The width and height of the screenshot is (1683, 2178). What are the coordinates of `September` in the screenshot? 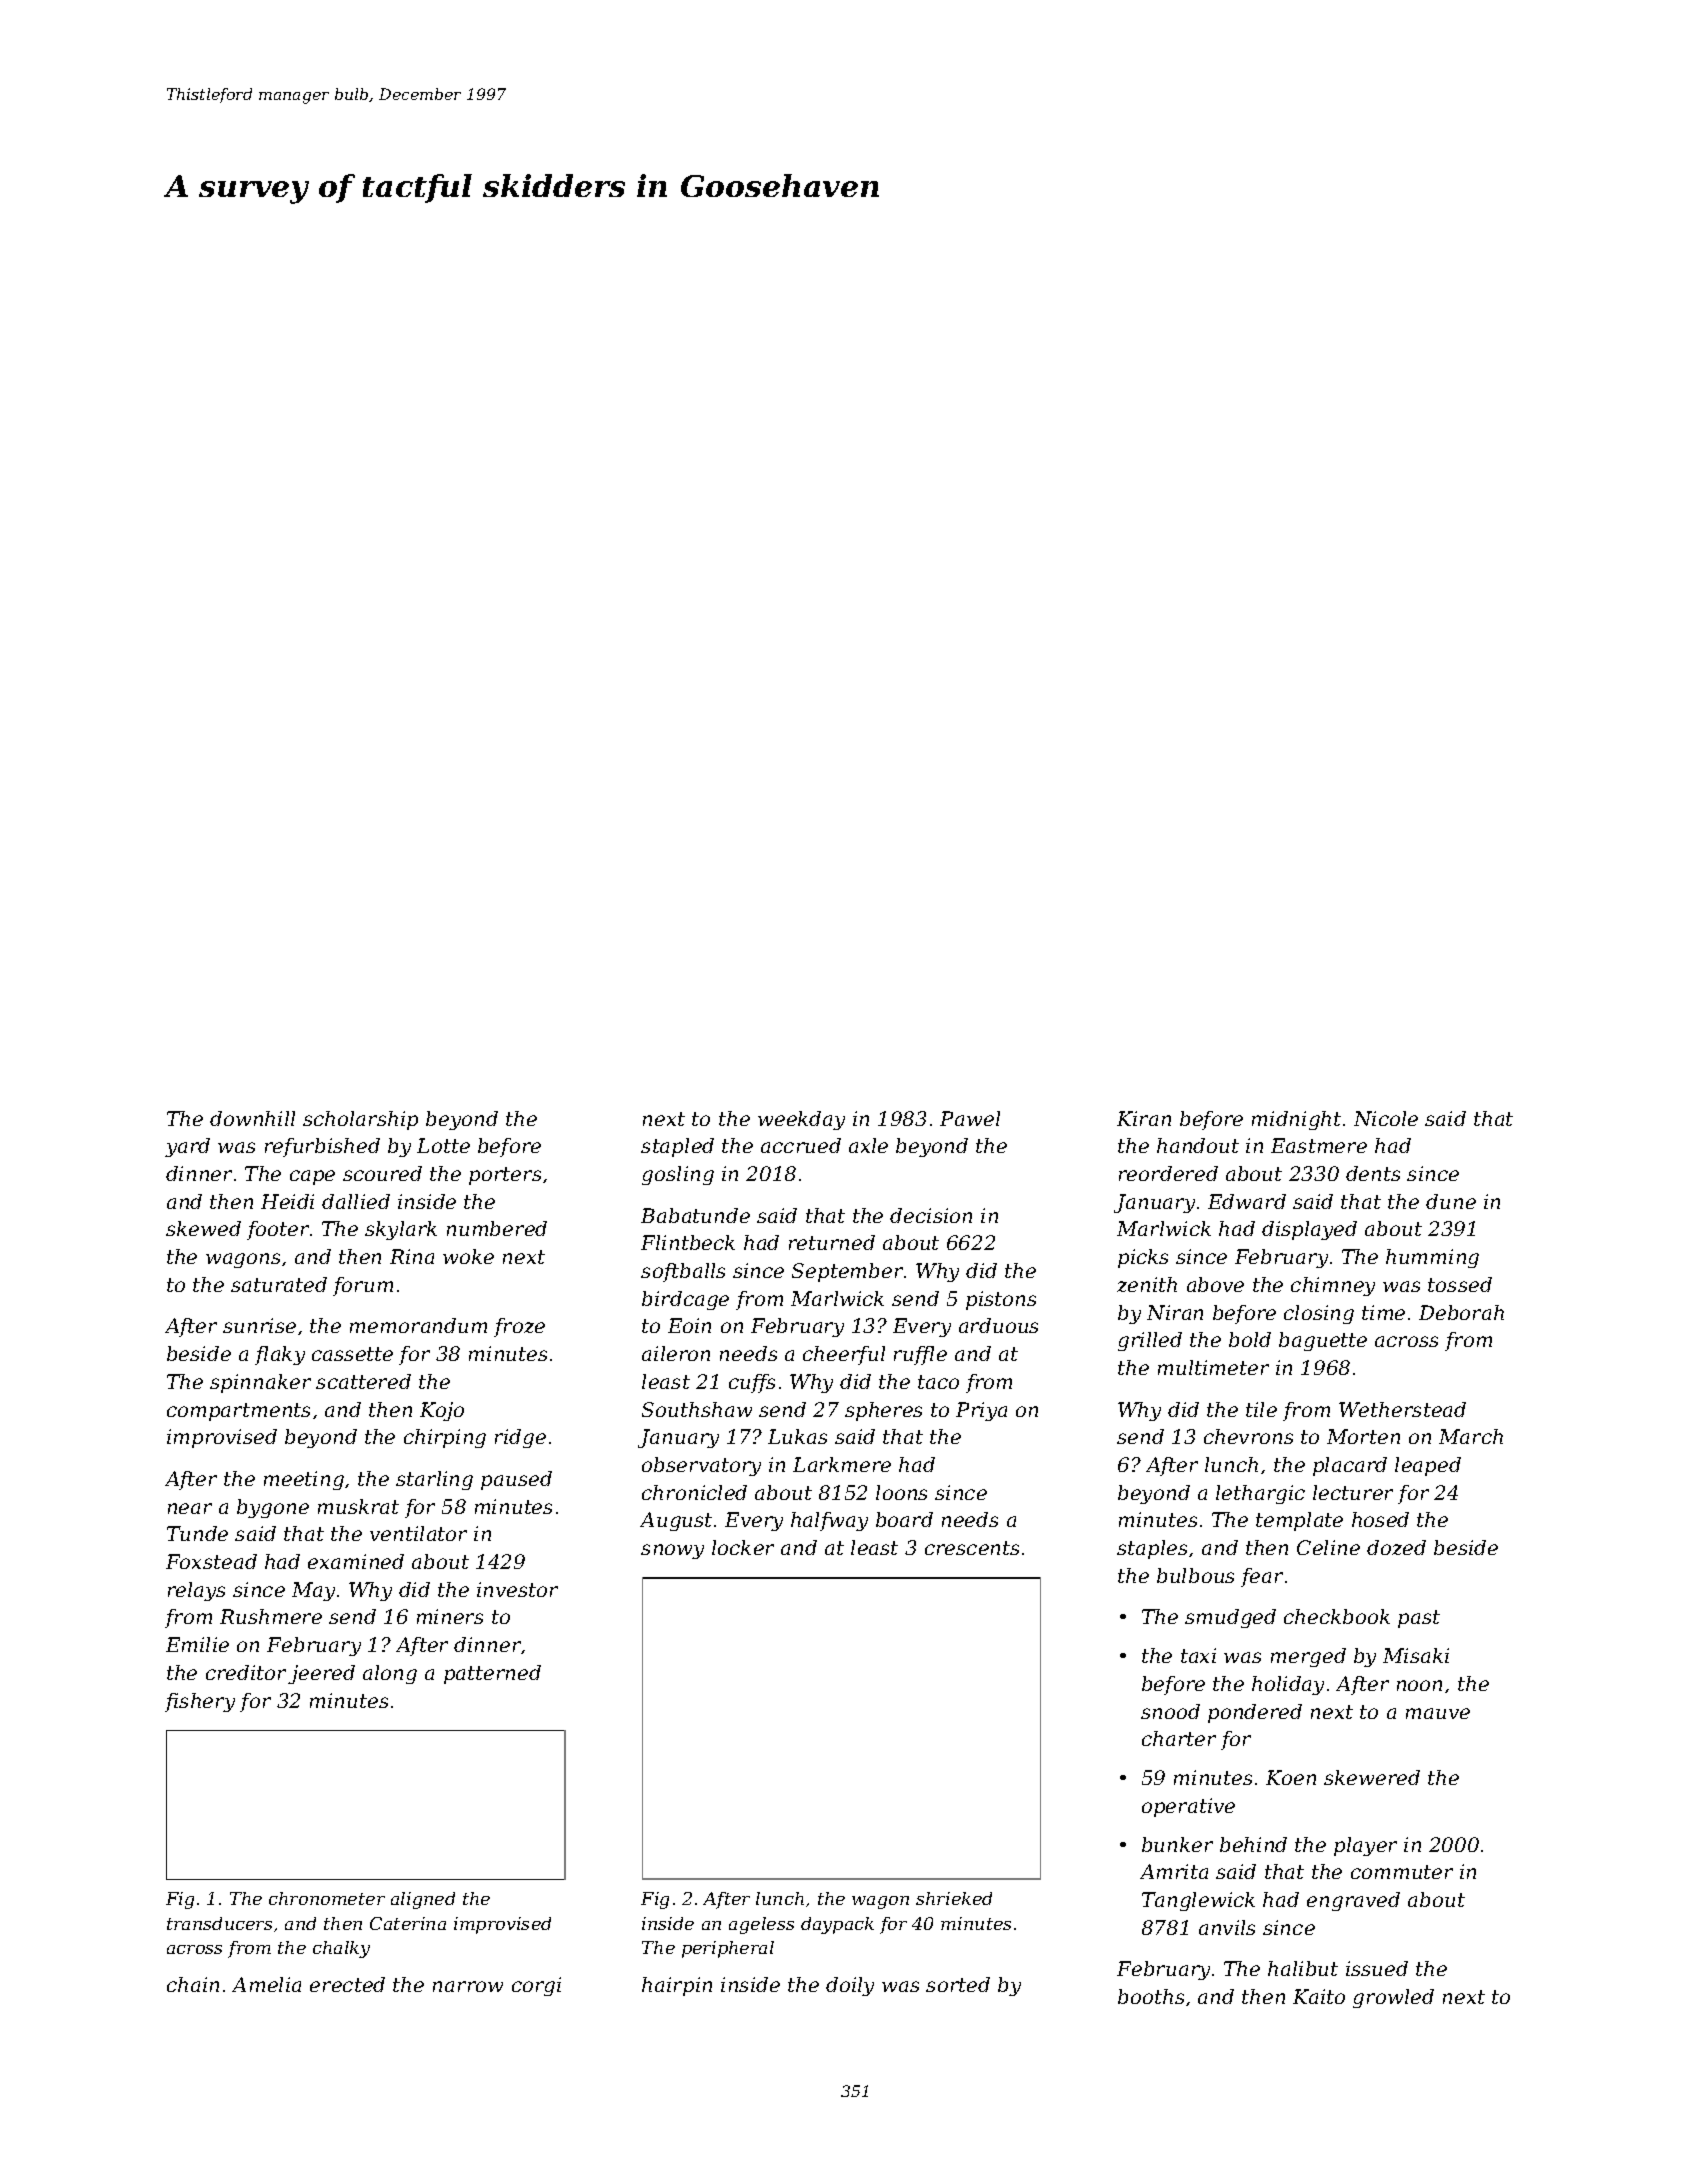 It's located at (847, 1272).
